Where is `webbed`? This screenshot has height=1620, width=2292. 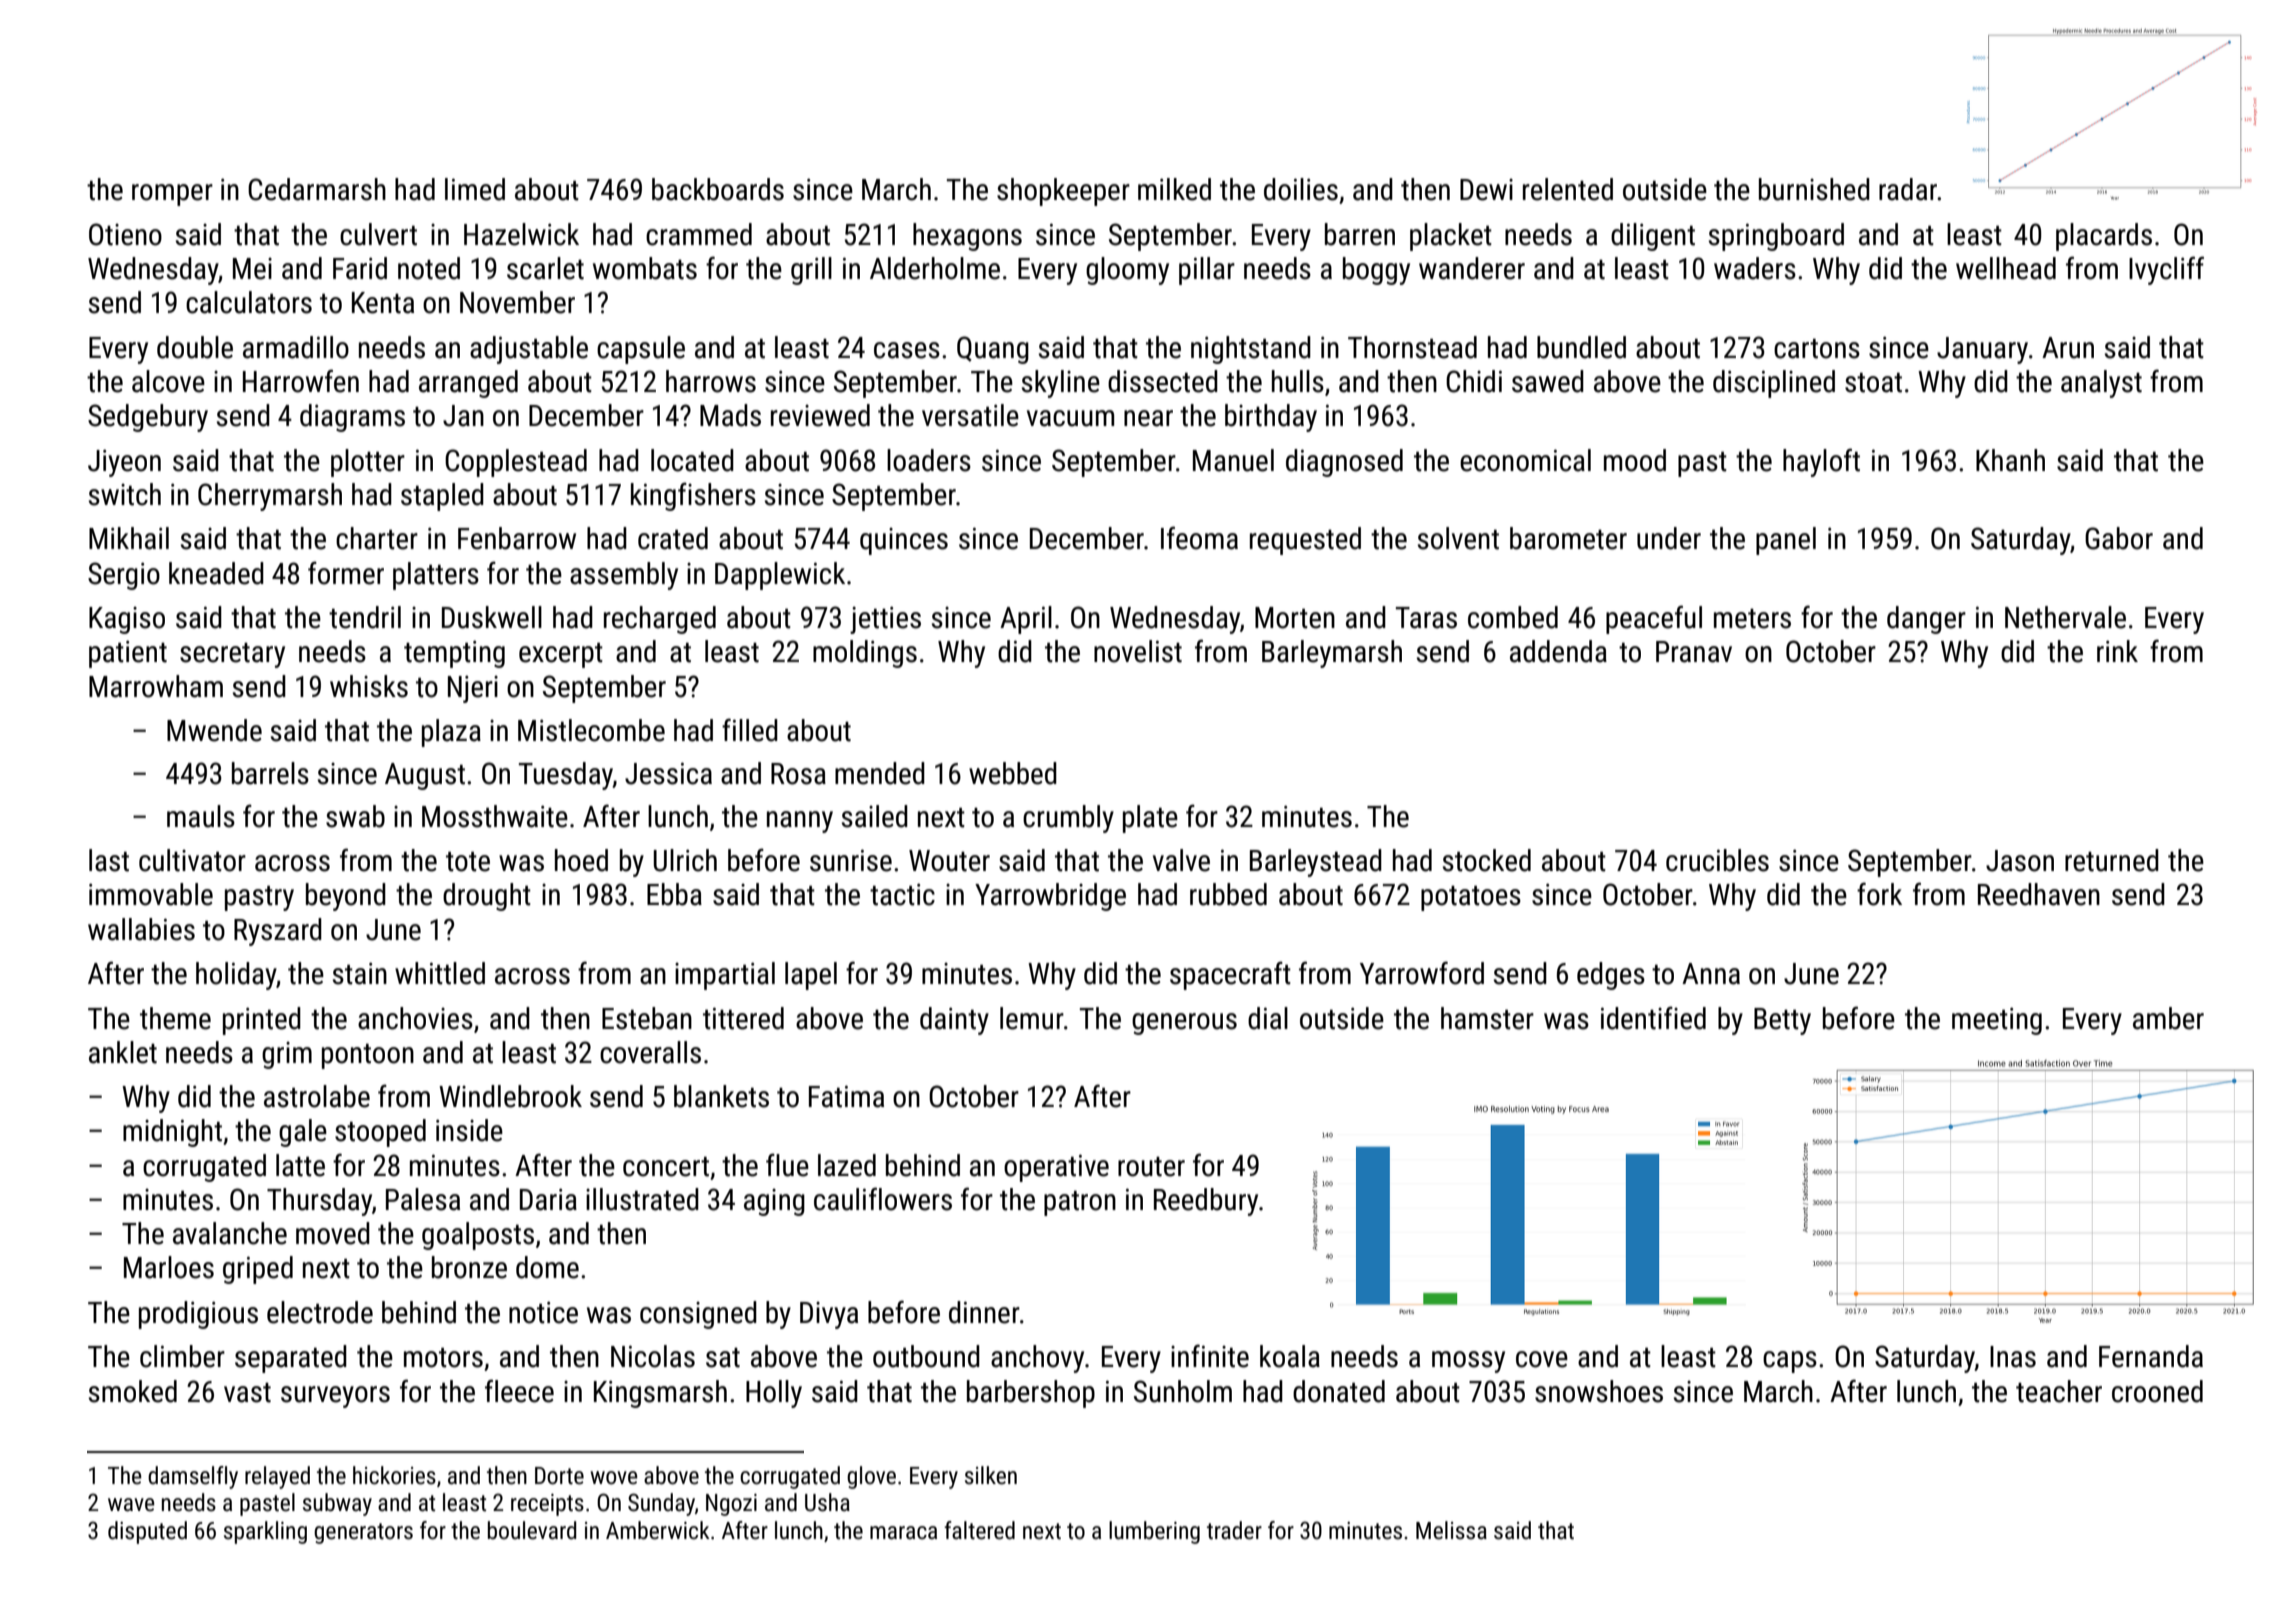
webbed is located at coordinates (1013, 773).
